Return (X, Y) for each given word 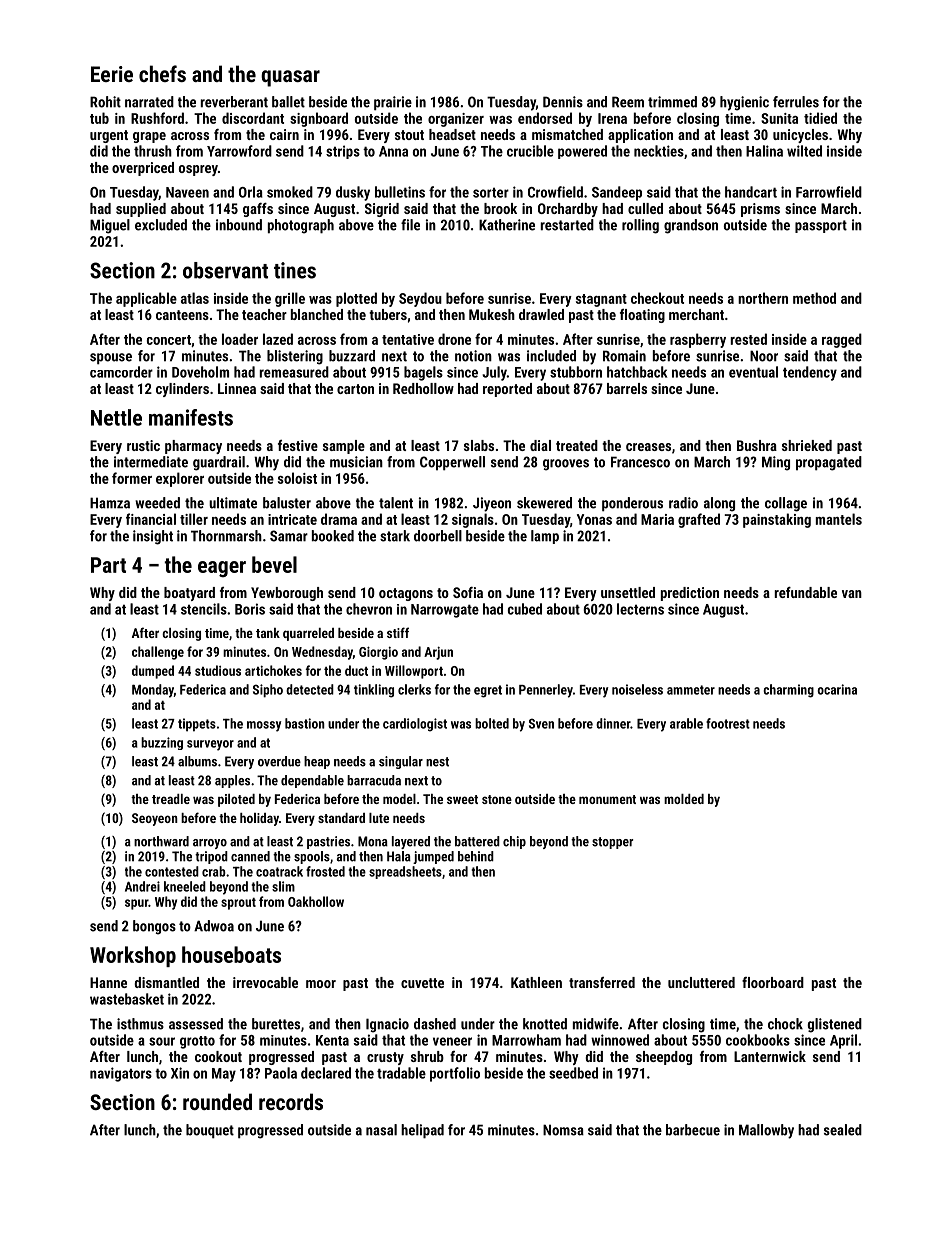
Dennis (563, 102)
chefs (162, 73)
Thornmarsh (226, 536)
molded (684, 799)
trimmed (672, 102)
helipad (422, 1131)
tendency (810, 373)
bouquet (210, 1131)
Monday (153, 691)
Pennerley (546, 691)
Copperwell (452, 463)
